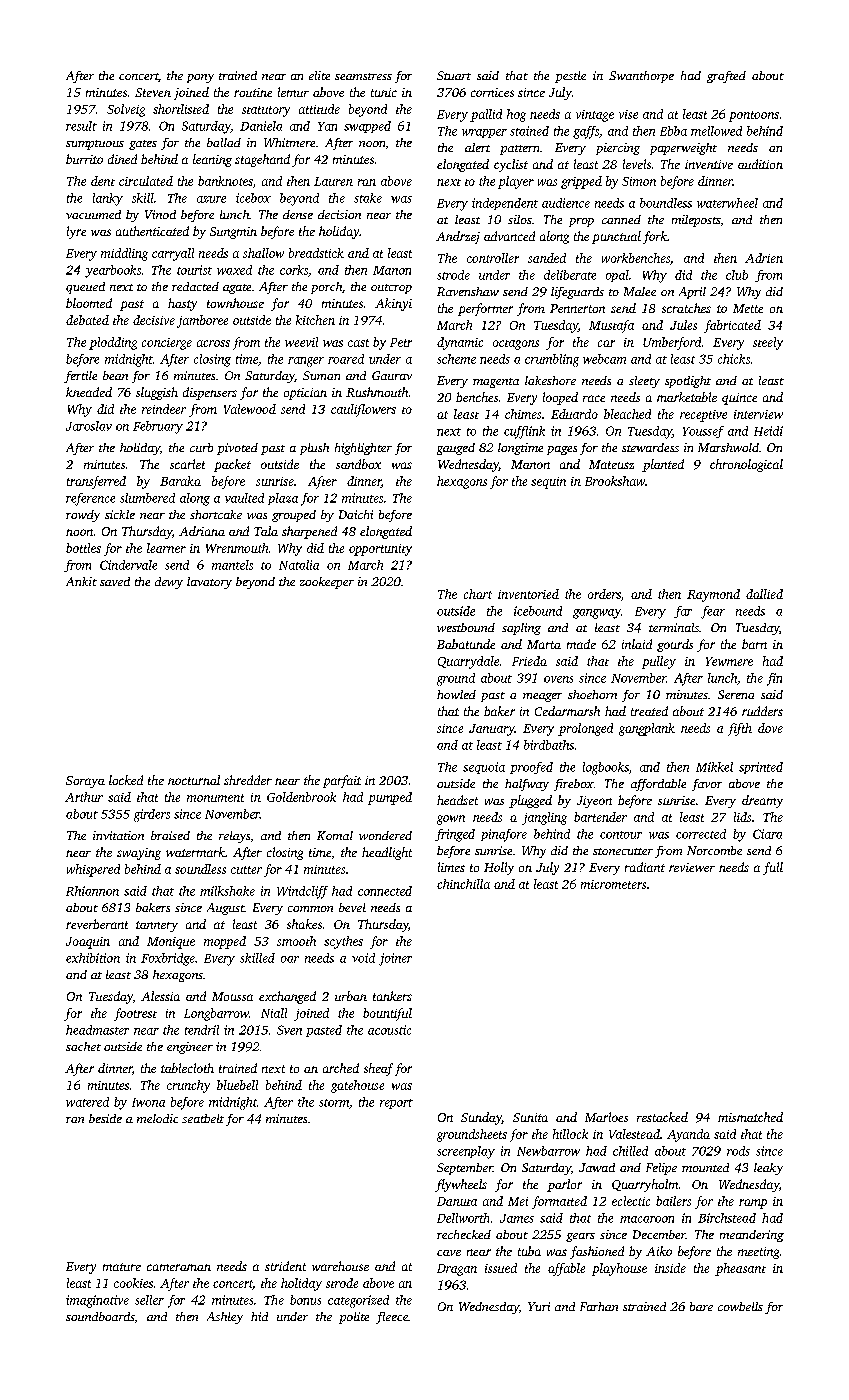  What do you see at coordinates (237, 1085) in the screenshot?
I see `bluebell` at bounding box center [237, 1085].
